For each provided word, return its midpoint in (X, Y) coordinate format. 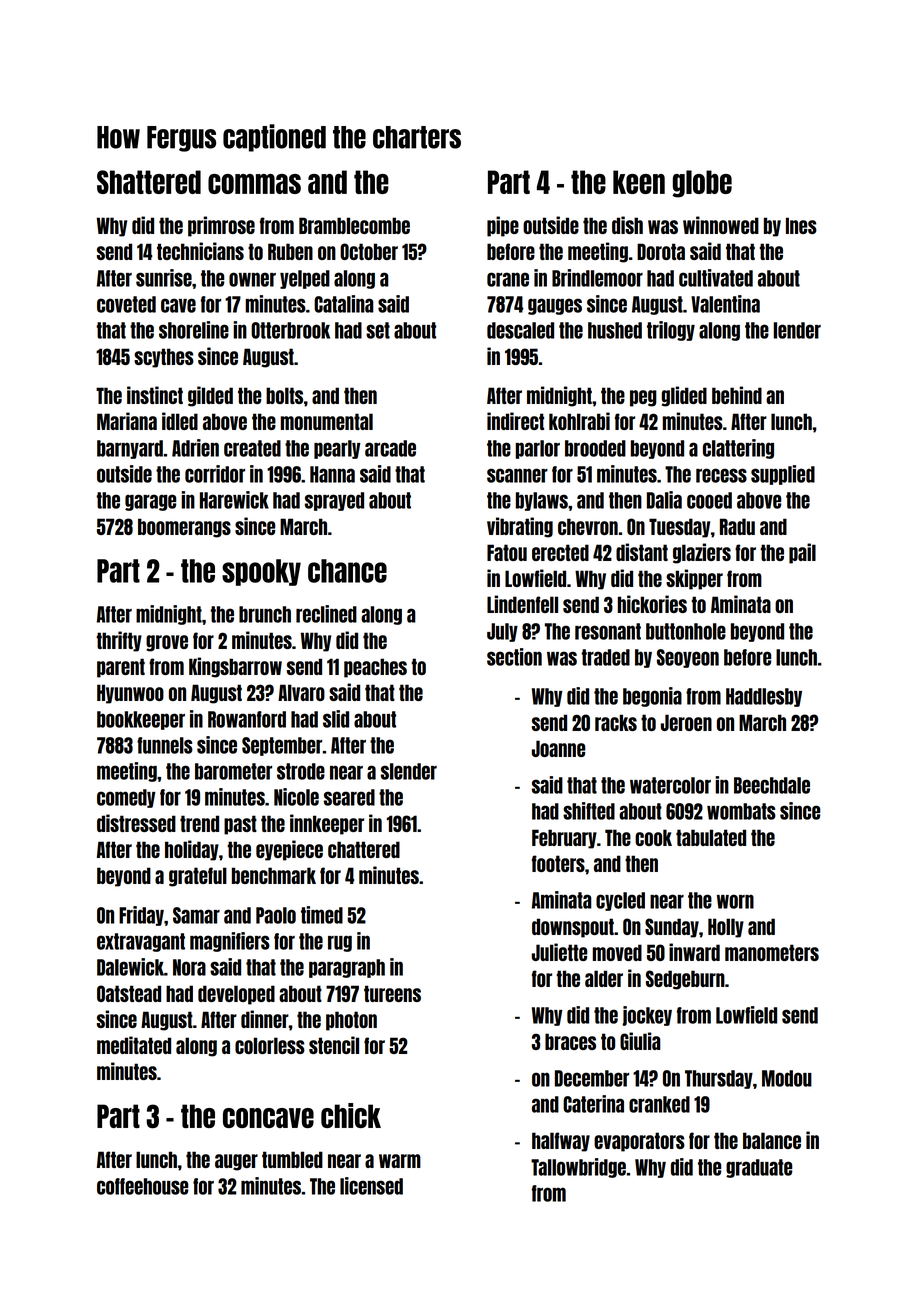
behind (737, 395)
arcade (390, 448)
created (252, 448)
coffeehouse (142, 1186)
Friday (141, 916)
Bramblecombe (354, 225)
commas (254, 184)
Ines (801, 225)
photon (351, 1021)
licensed (371, 1186)
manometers (772, 952)
